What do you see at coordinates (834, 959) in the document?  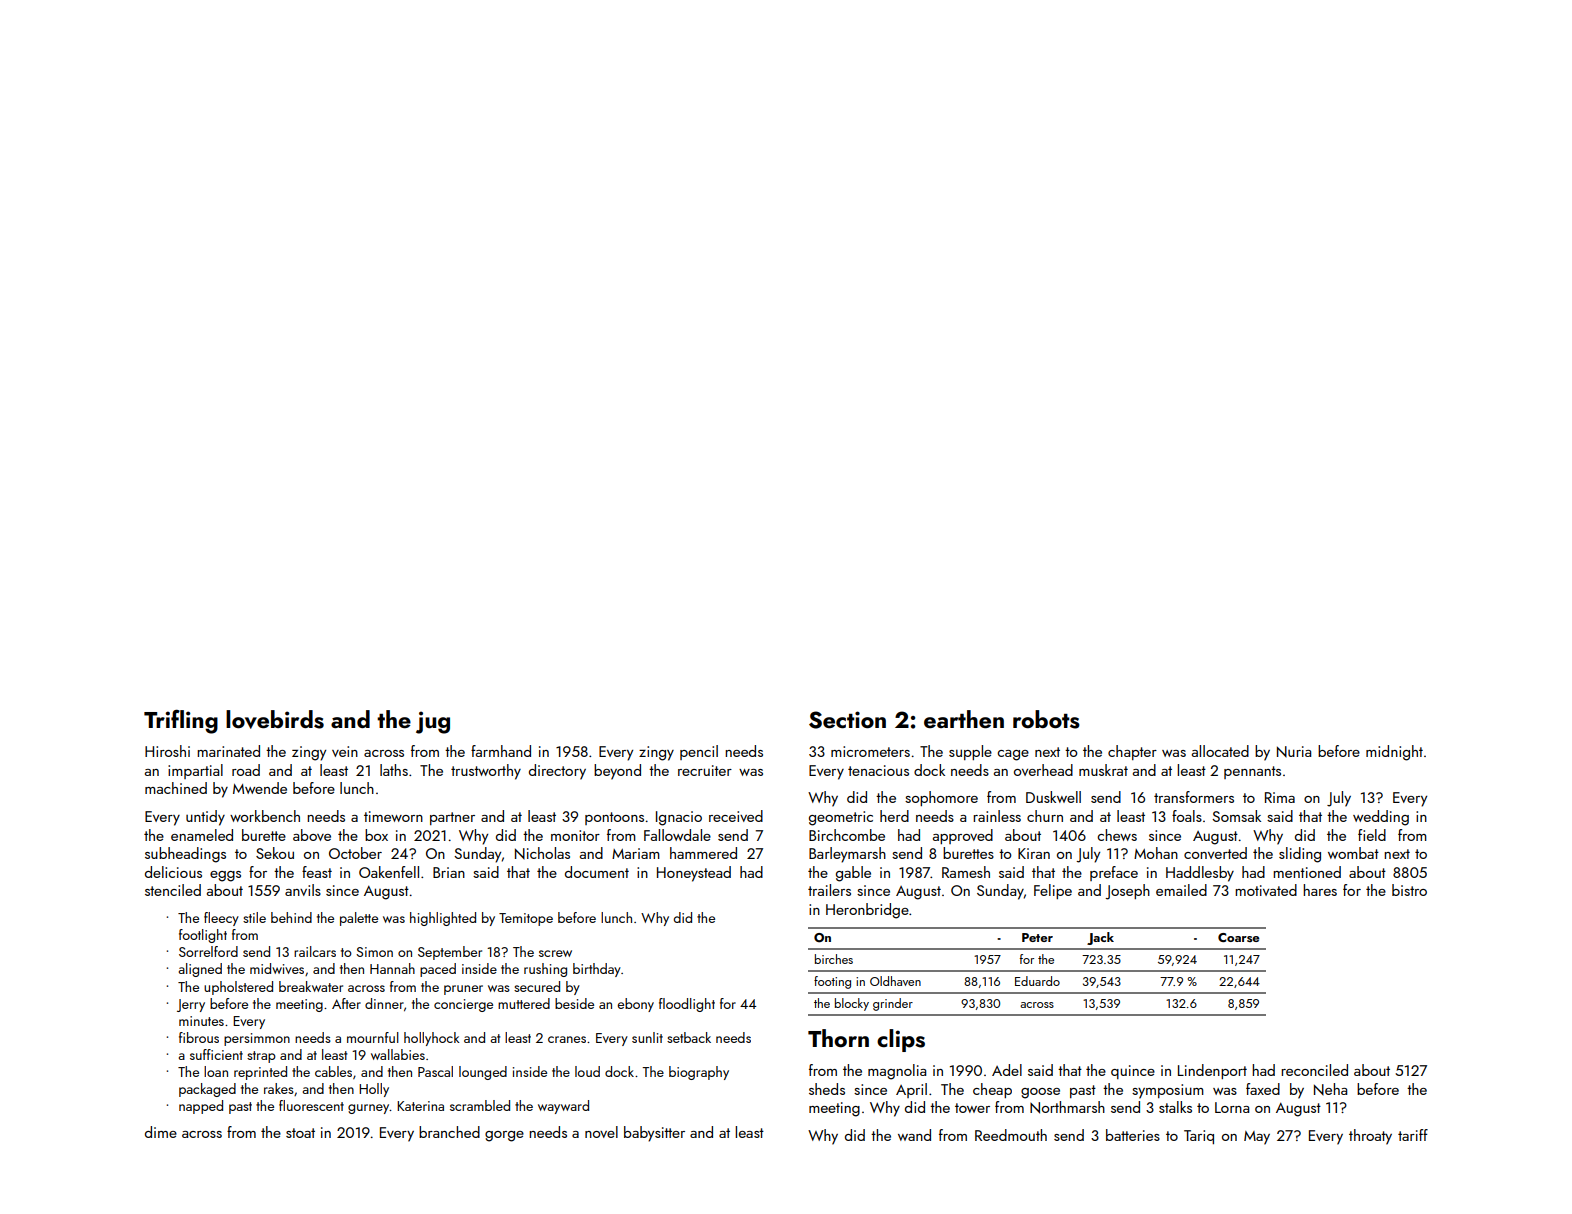 I see `birches` at bounding box center [834, 959].
